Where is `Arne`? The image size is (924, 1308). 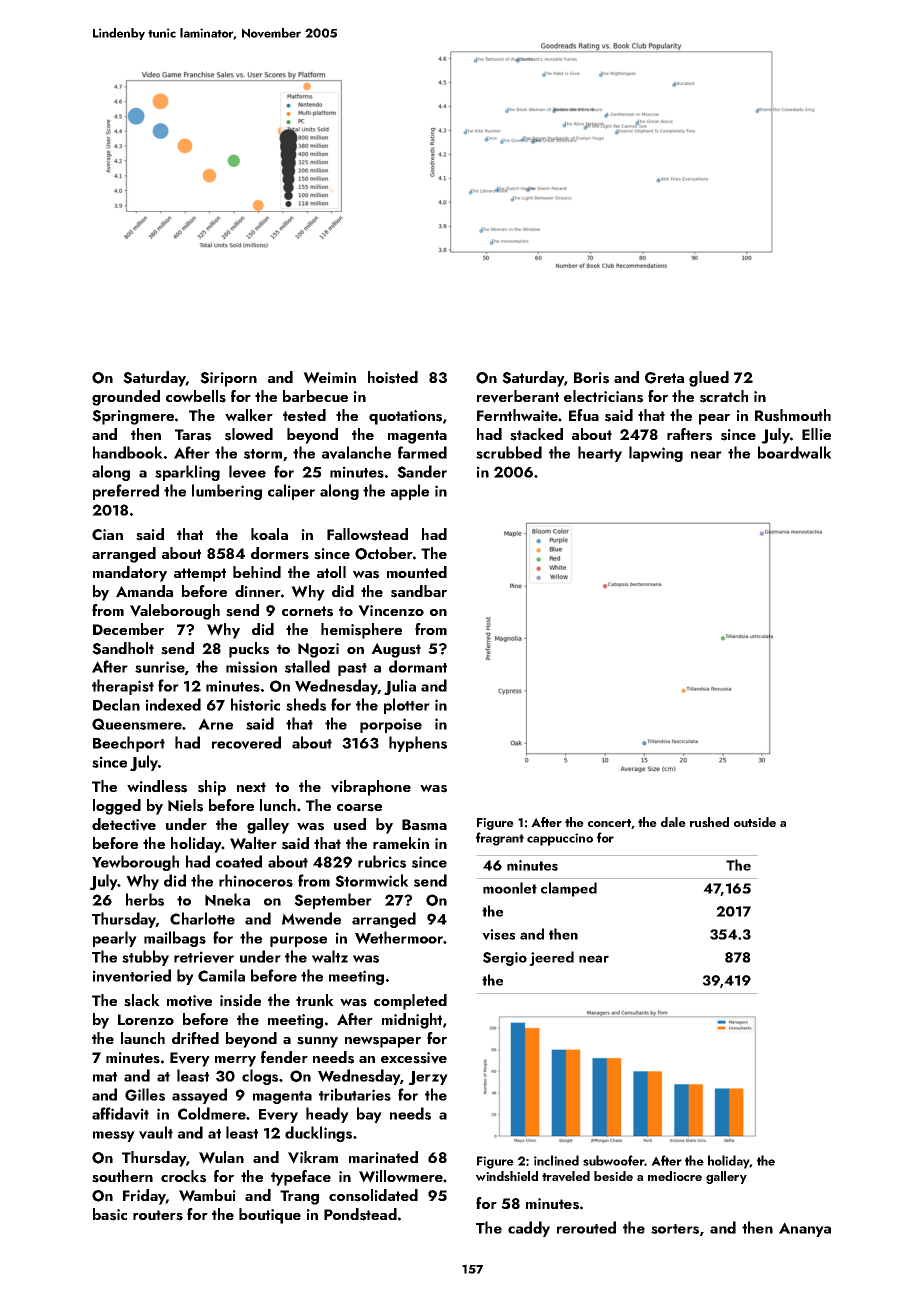 Arne is located at coordinates (215, 724).
